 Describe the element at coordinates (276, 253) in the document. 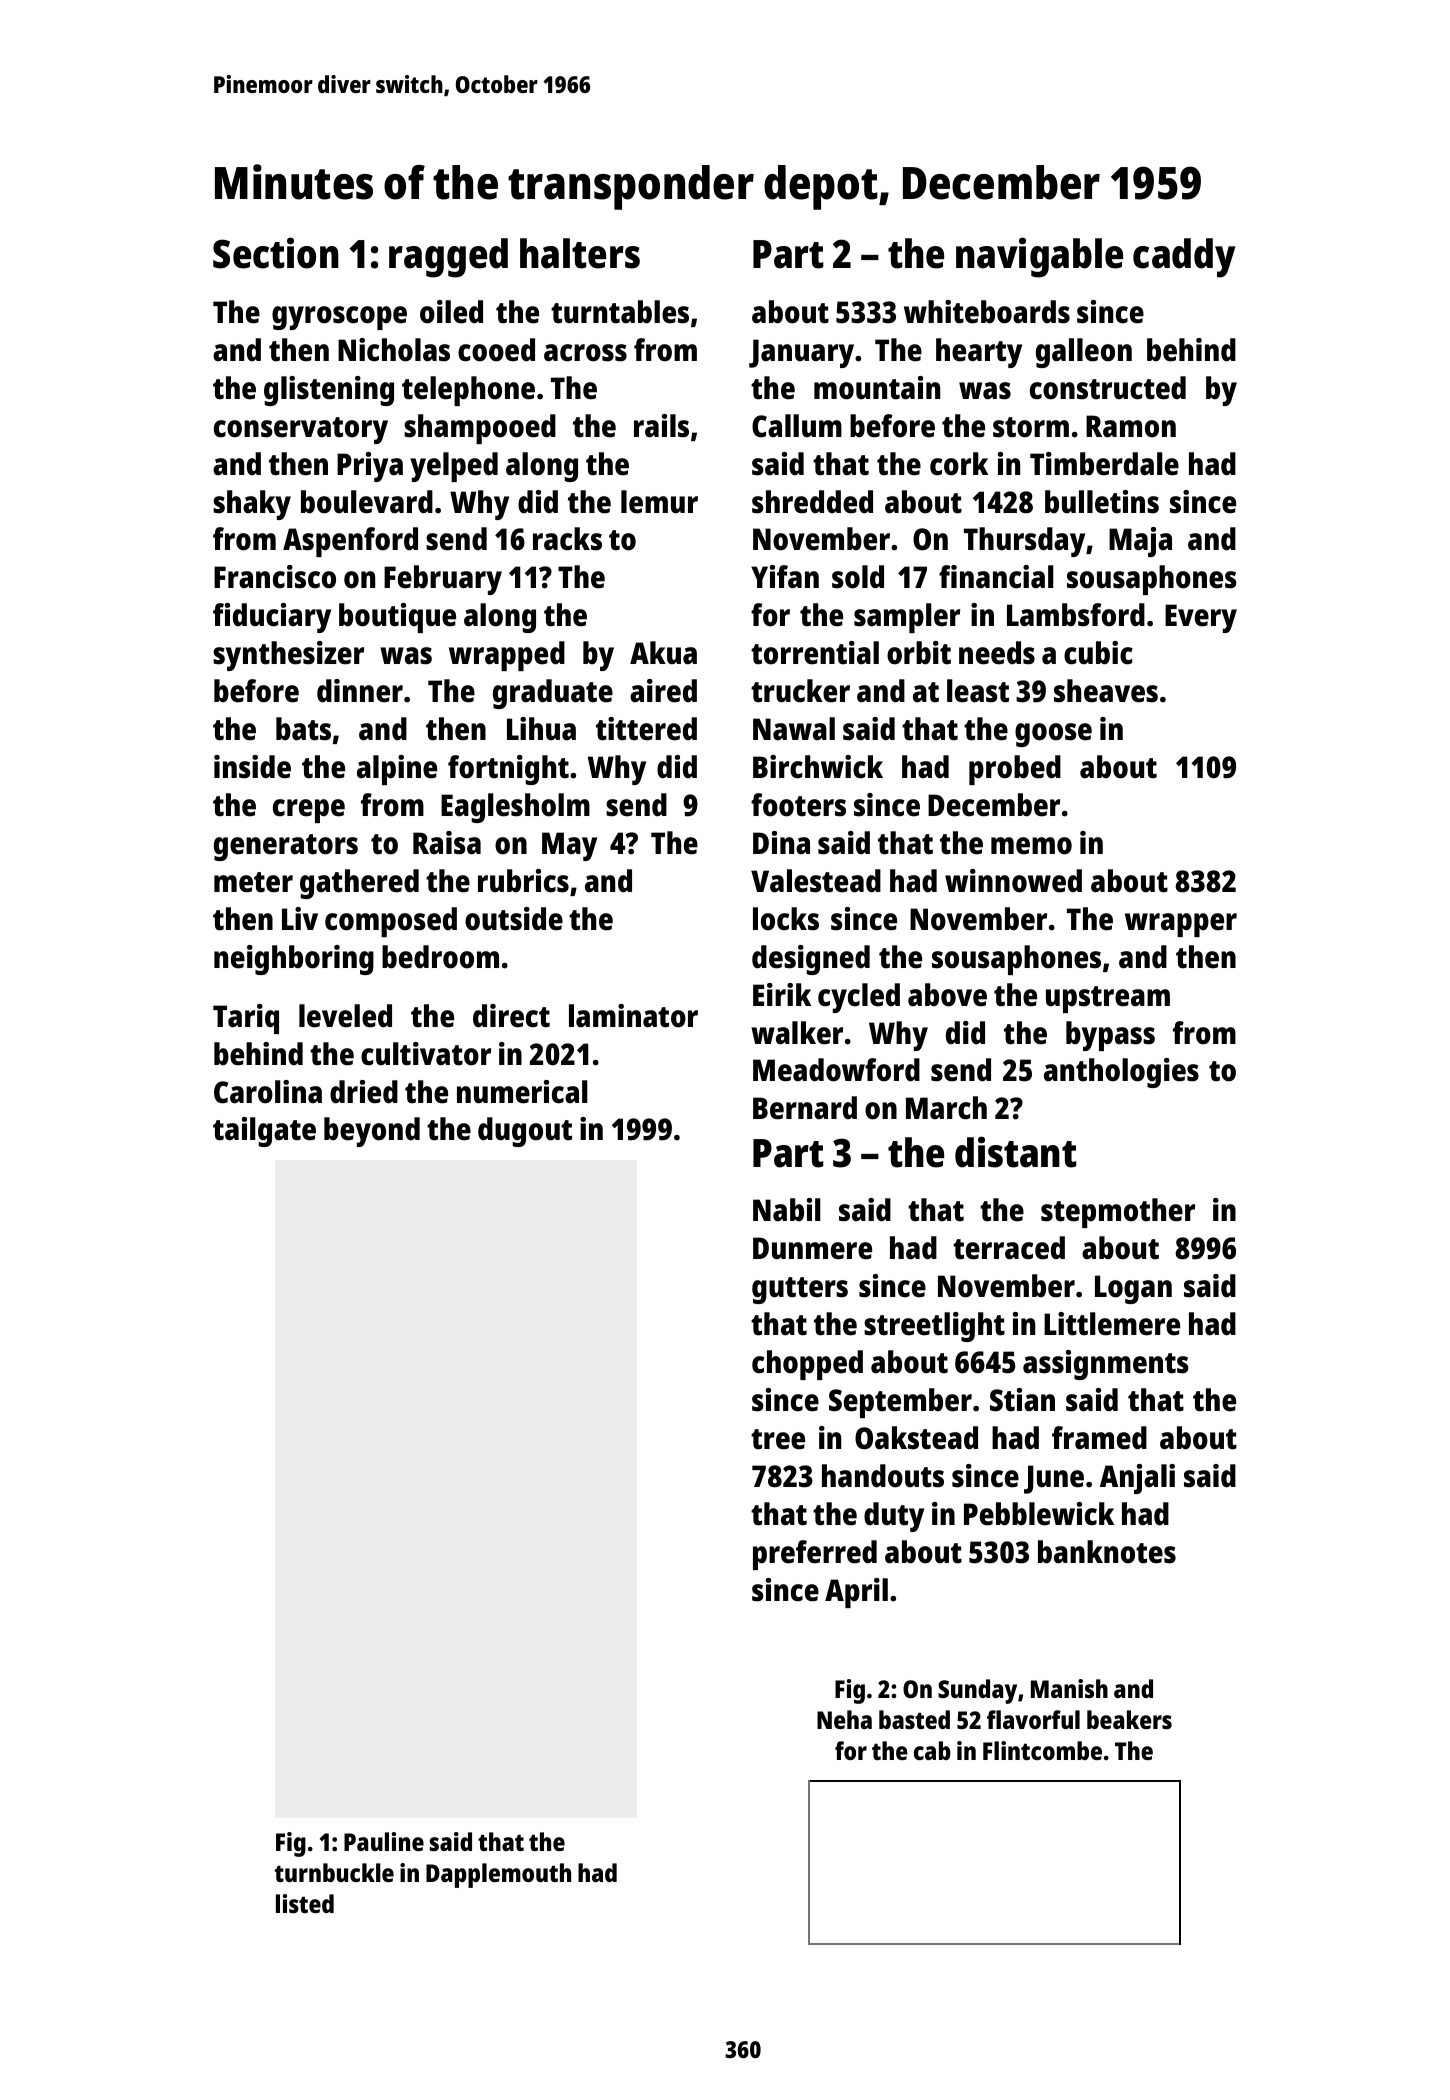

I see `Section` at that location.
